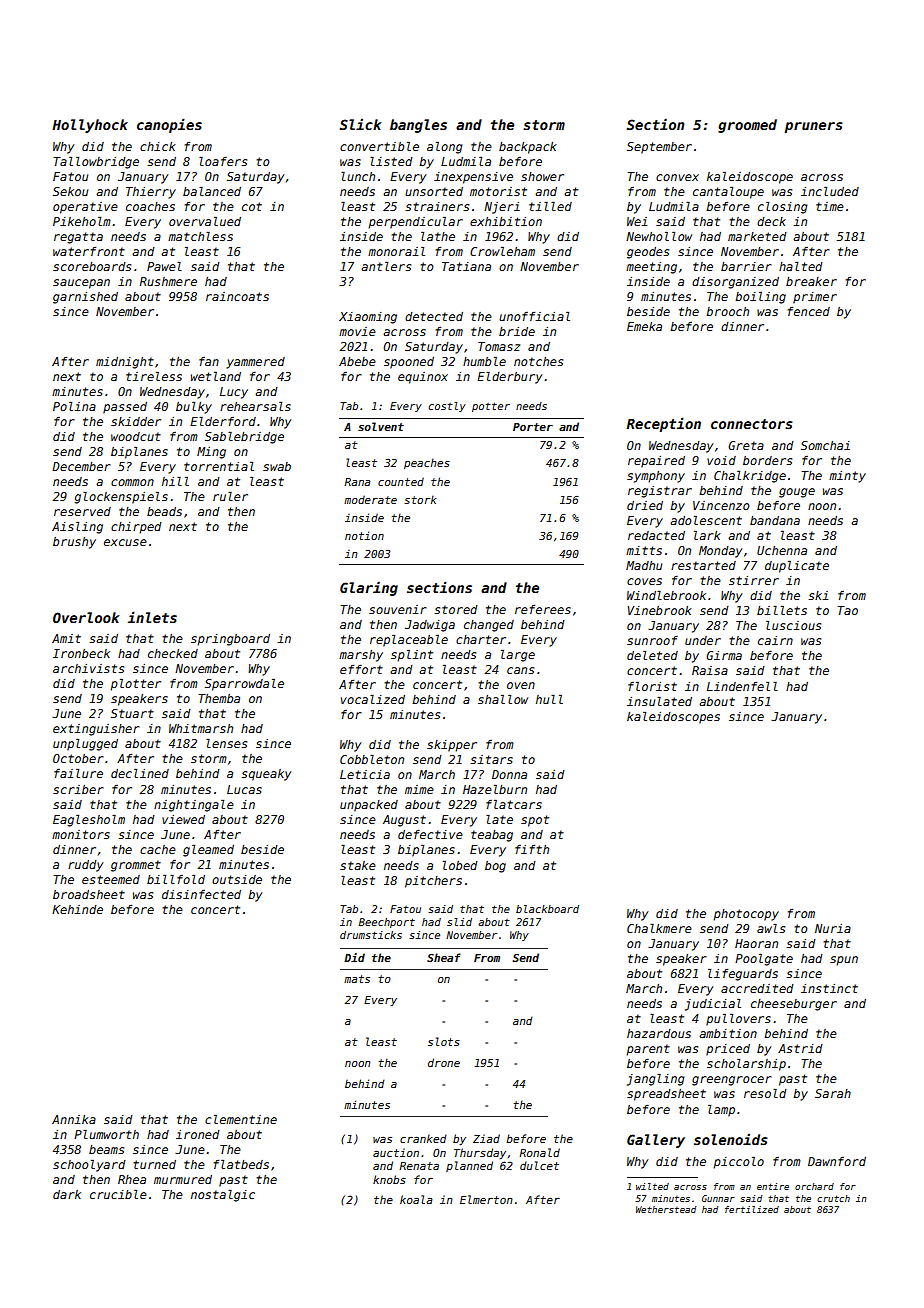 This screenshot has height=1308, width=924. I want to click on spooned, so click(409, 363).
